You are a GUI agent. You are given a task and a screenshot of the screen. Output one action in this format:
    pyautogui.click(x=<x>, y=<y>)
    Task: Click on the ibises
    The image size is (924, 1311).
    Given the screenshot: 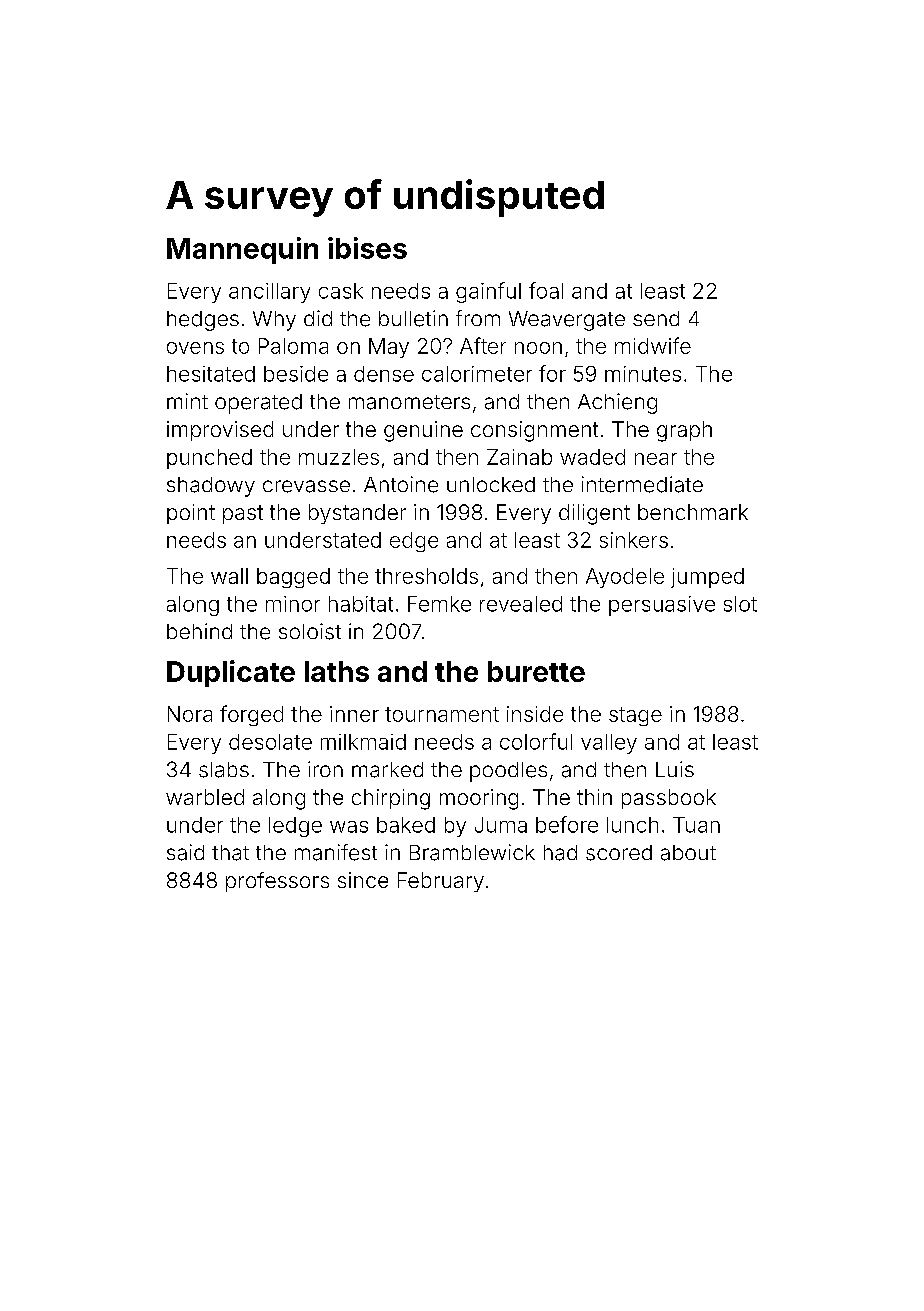 What is the action you would take?
    pyautogui.click(x=367, y=248)
